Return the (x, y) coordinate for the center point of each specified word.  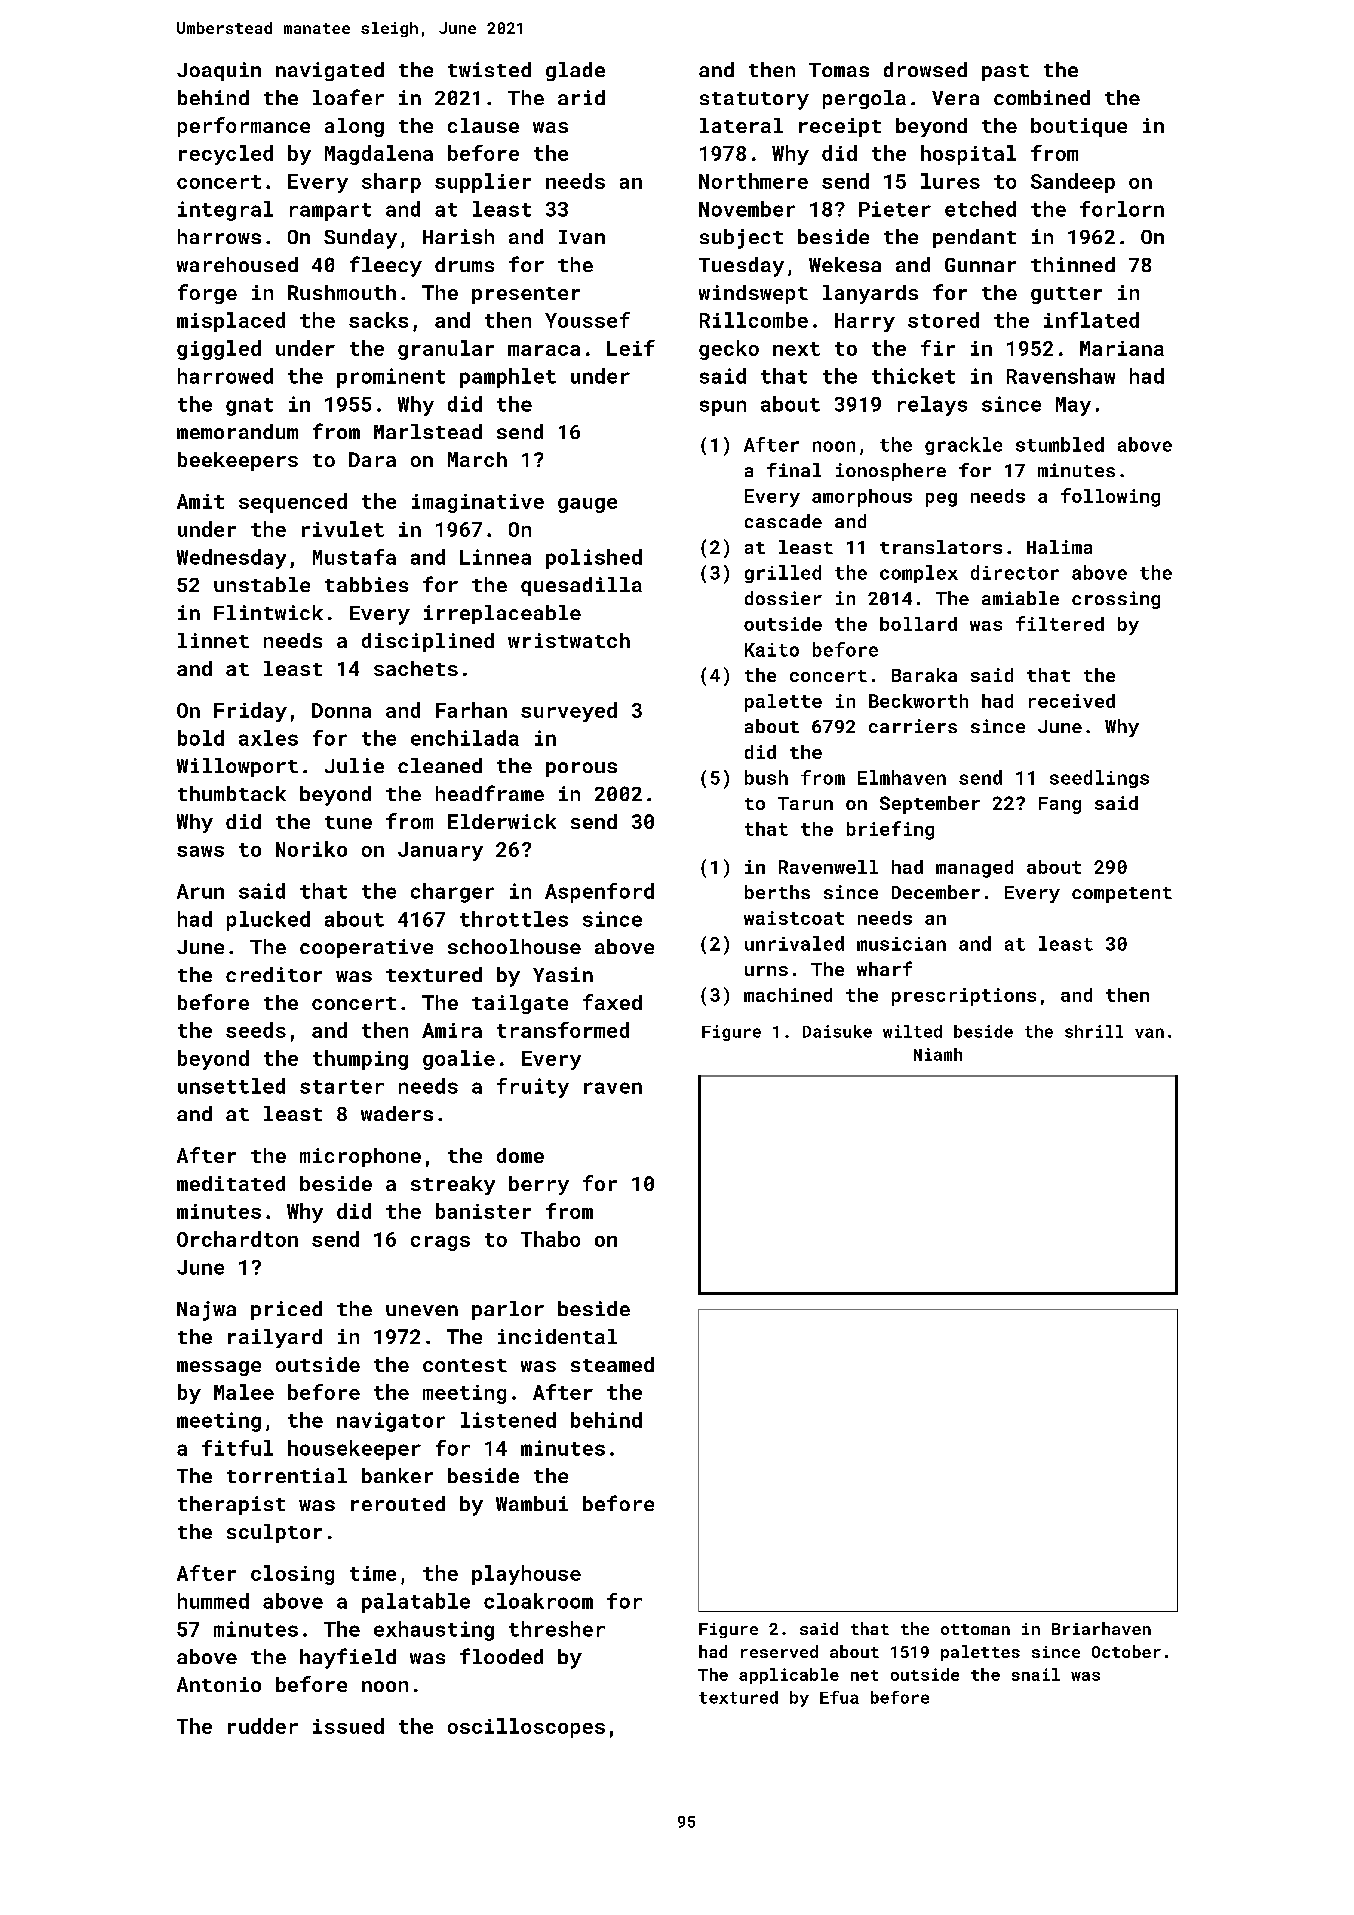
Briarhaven (1101, 1628)
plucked (268, 921)
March (477, 459)
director (1015, 572)
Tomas (839, 70)
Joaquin (219, 71)
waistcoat (794, 918)
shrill (1094, 1031)
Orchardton (237, 1239)
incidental (557, 1336)
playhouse (526, 1575)
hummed (213, 1601)
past (1005, 72)
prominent (391, 378)
